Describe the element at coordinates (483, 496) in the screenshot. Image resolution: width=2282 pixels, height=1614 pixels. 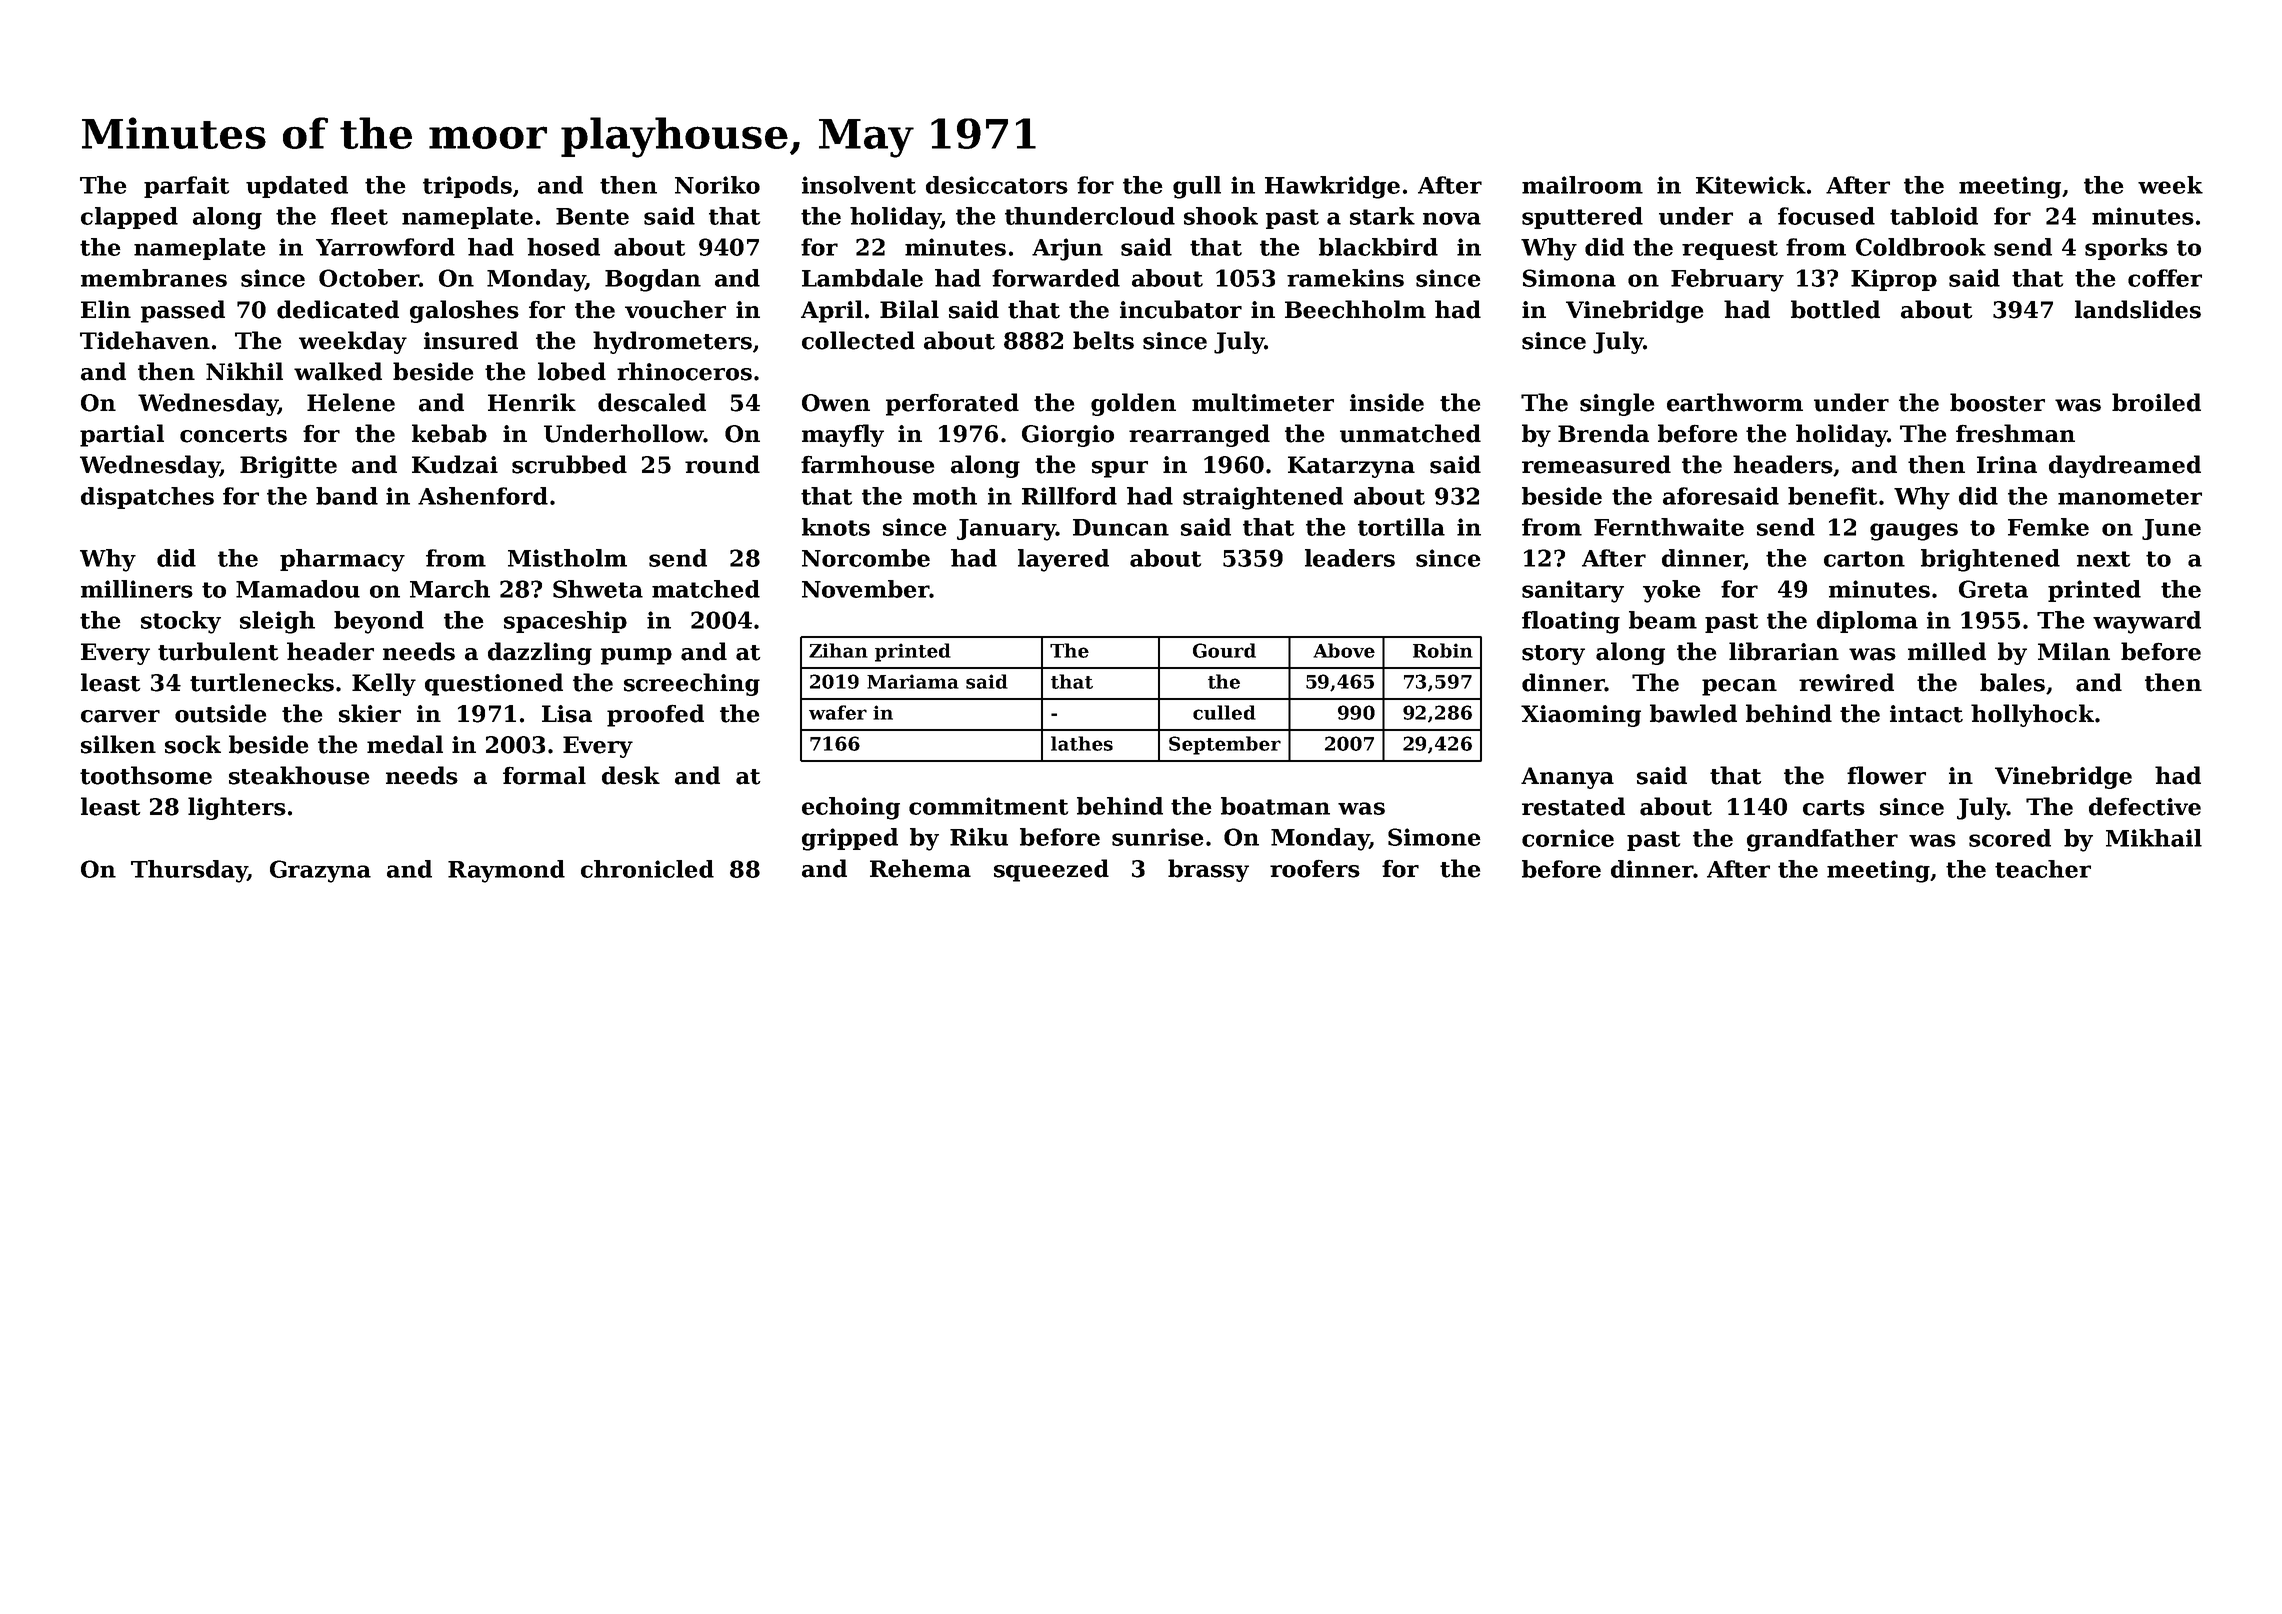
I see `Ashenford` at that location.
